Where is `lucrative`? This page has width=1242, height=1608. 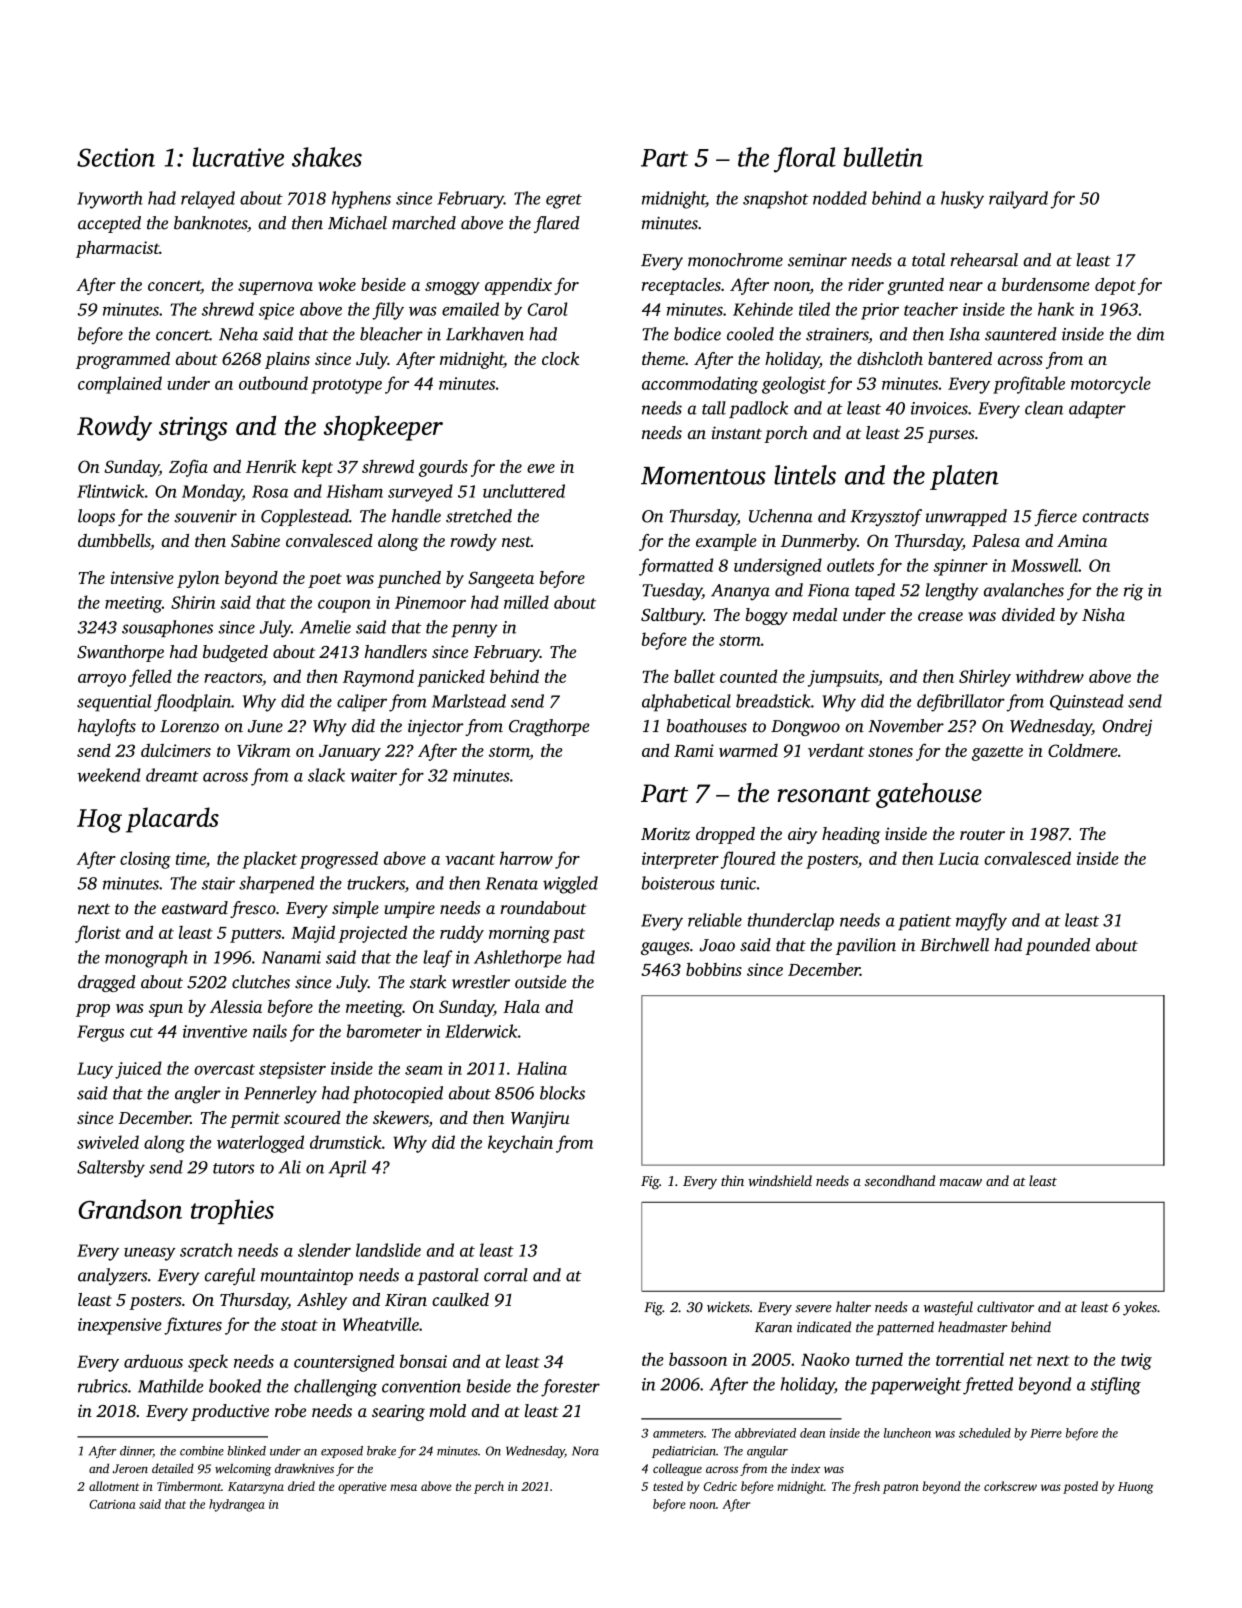
lucrative is located at coordinates (238, 157).
